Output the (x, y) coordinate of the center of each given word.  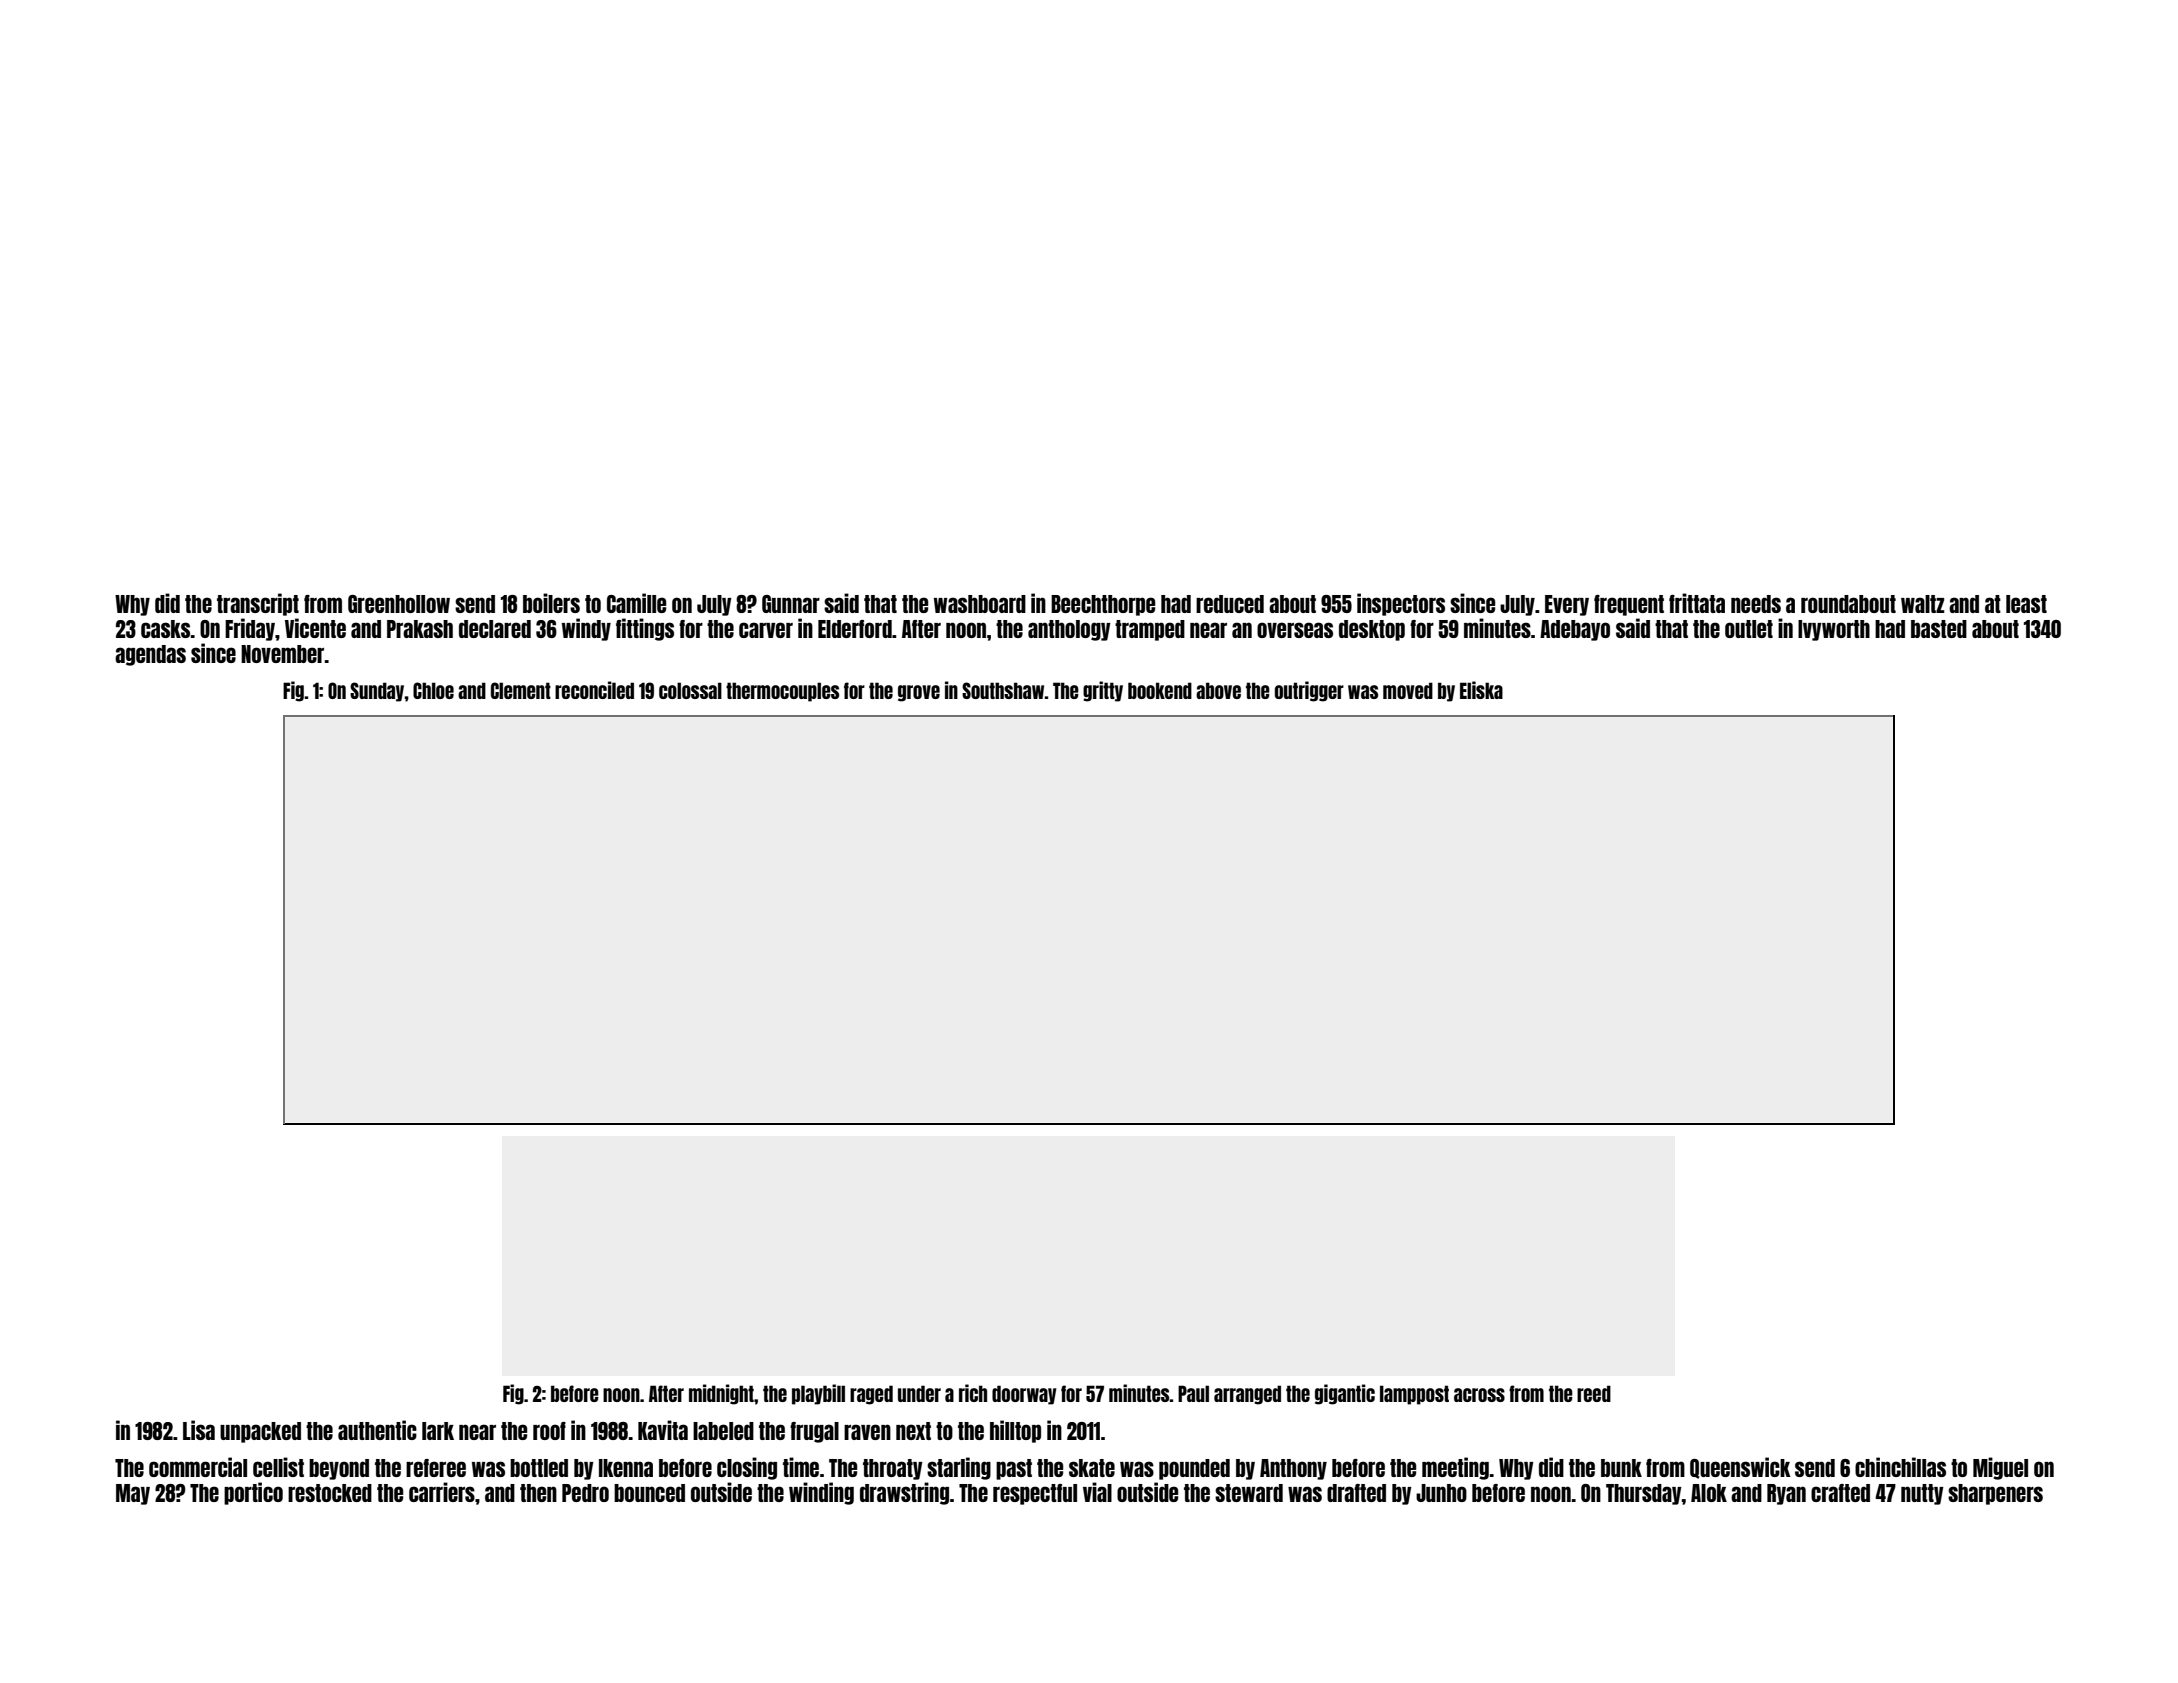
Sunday (377, 692)
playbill (818, 1394)
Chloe (433, 690)
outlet (1749, 629)
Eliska (1481, 690)
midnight (721, 1394)
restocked (330, 1493)
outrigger (1309, 691)
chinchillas (1900, 1467)
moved (1408, 690)
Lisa (199, 1430)
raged (871, 1395)
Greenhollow (399, 604)
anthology (1069, 630)
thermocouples (782, 692)
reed (1594, 1393)
